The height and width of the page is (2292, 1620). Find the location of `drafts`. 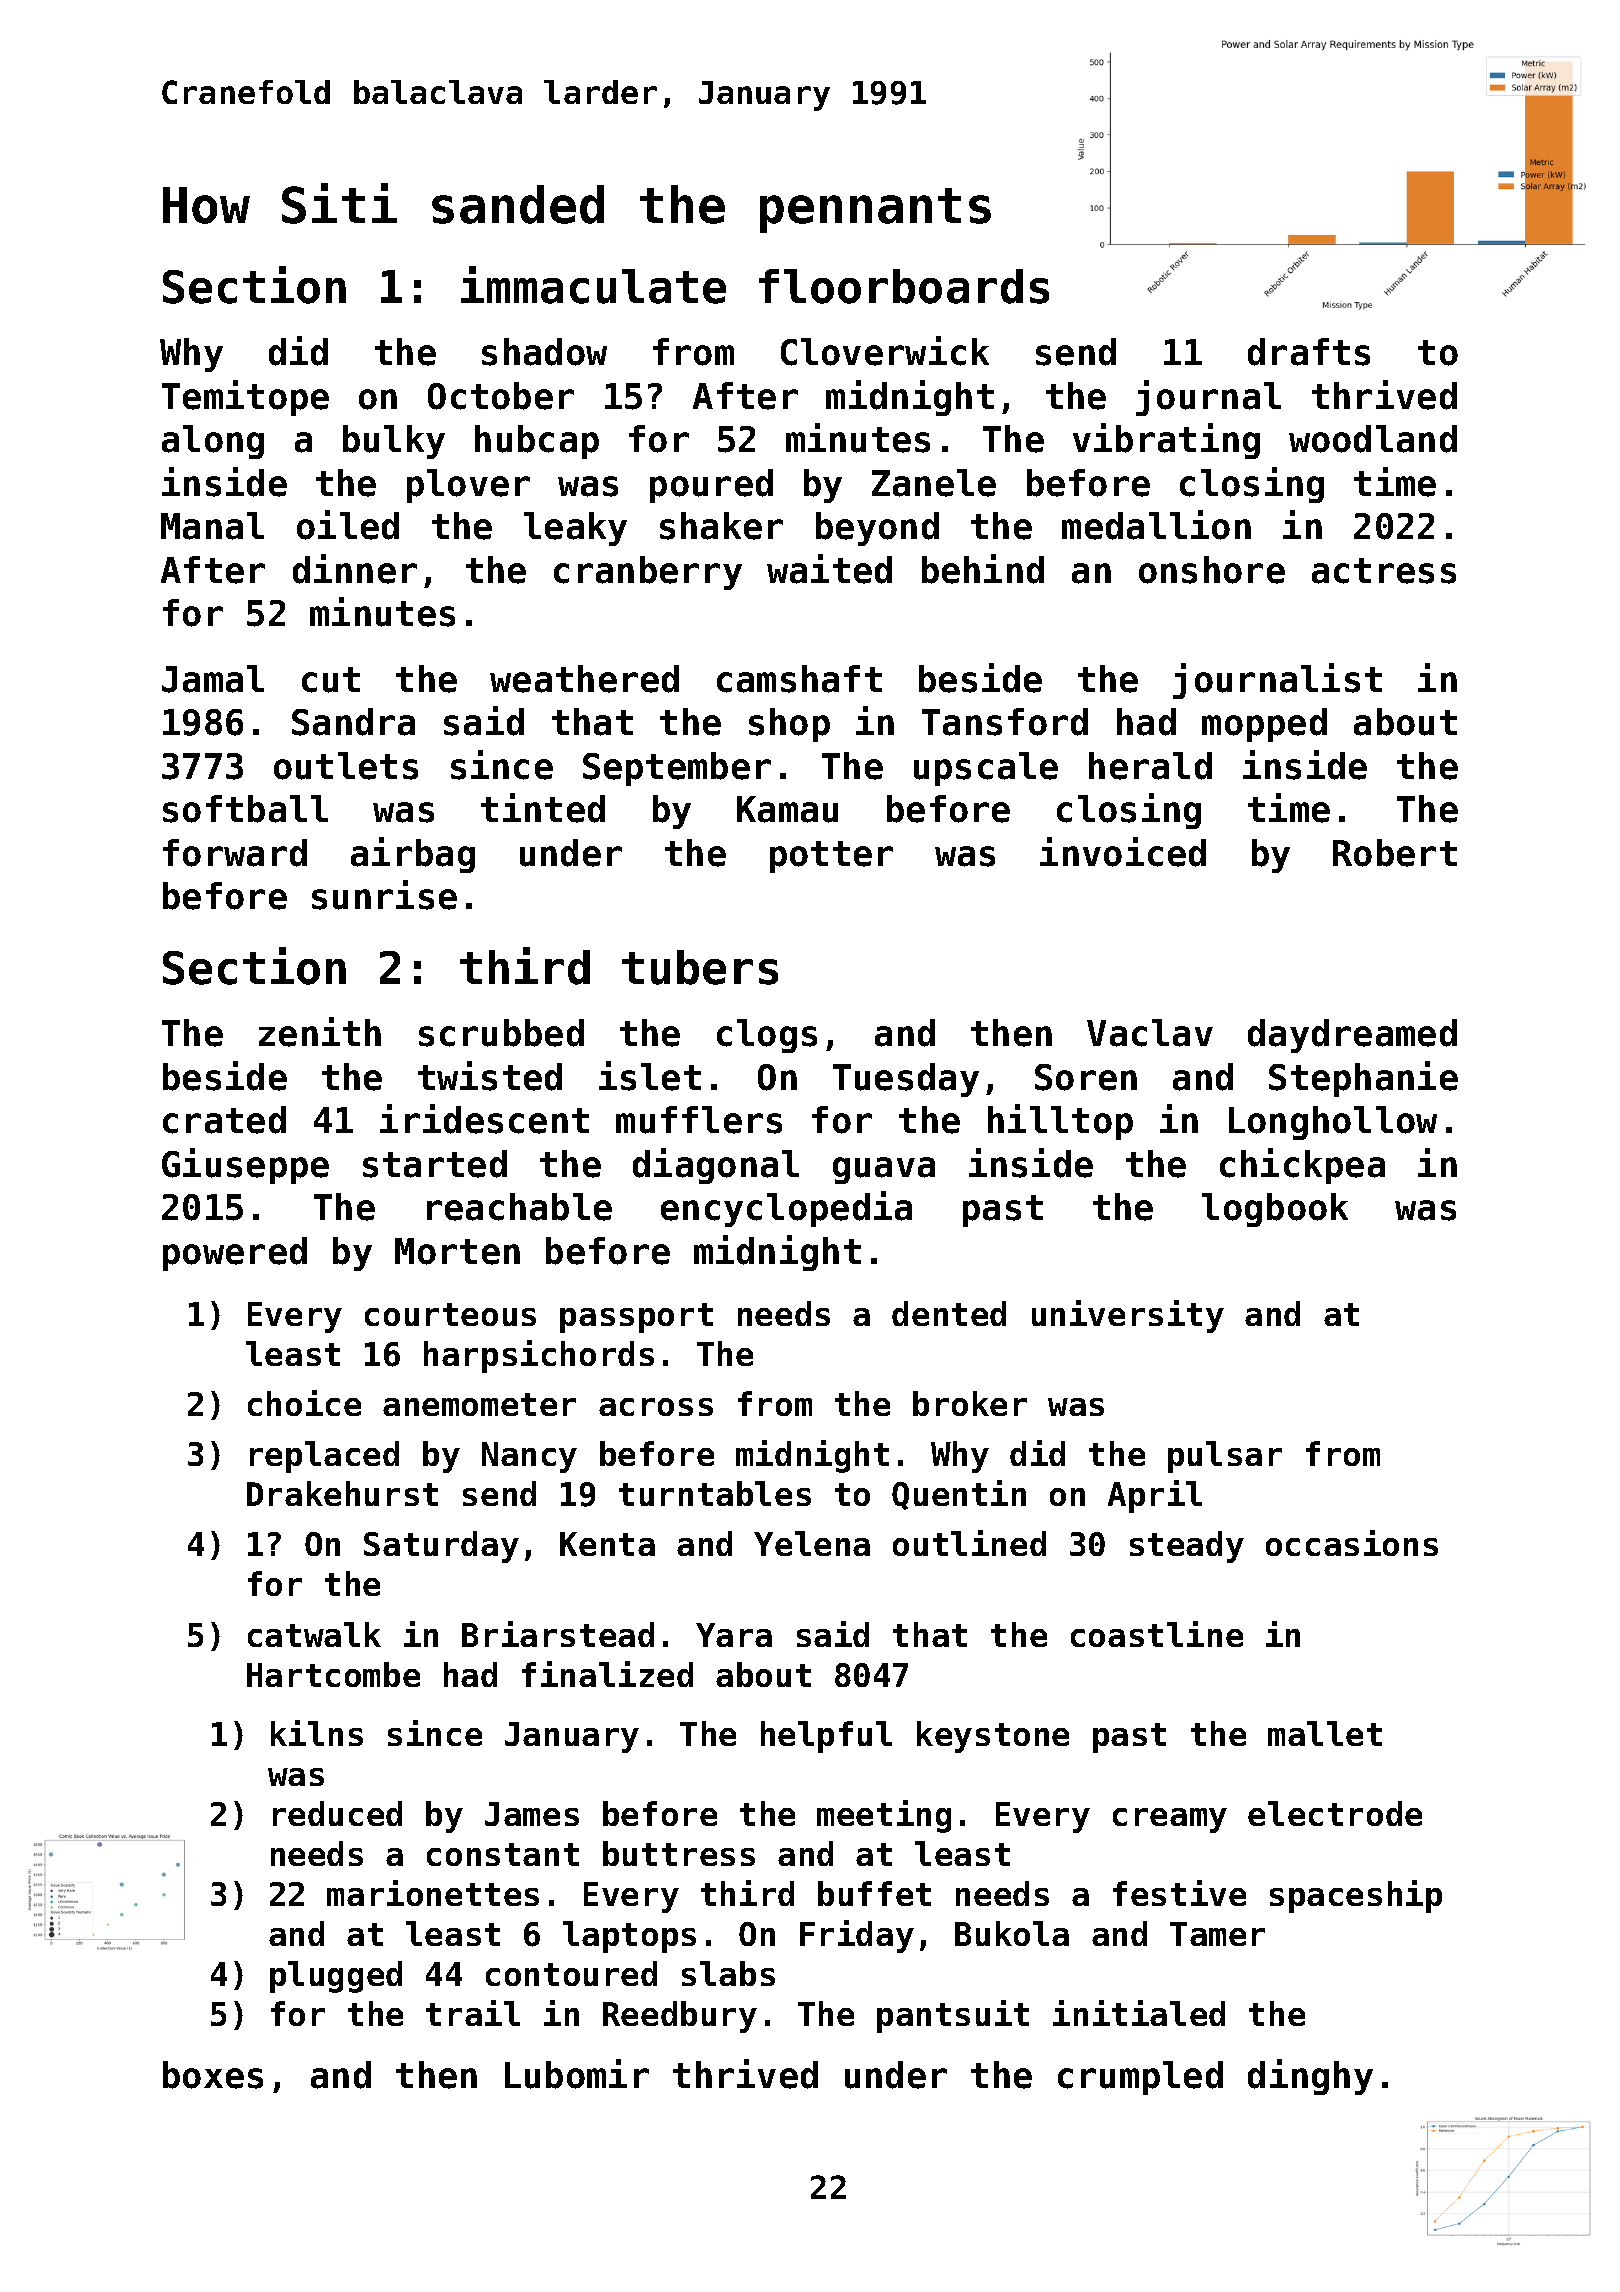

drafts is located at coordinates (1309, 352).
